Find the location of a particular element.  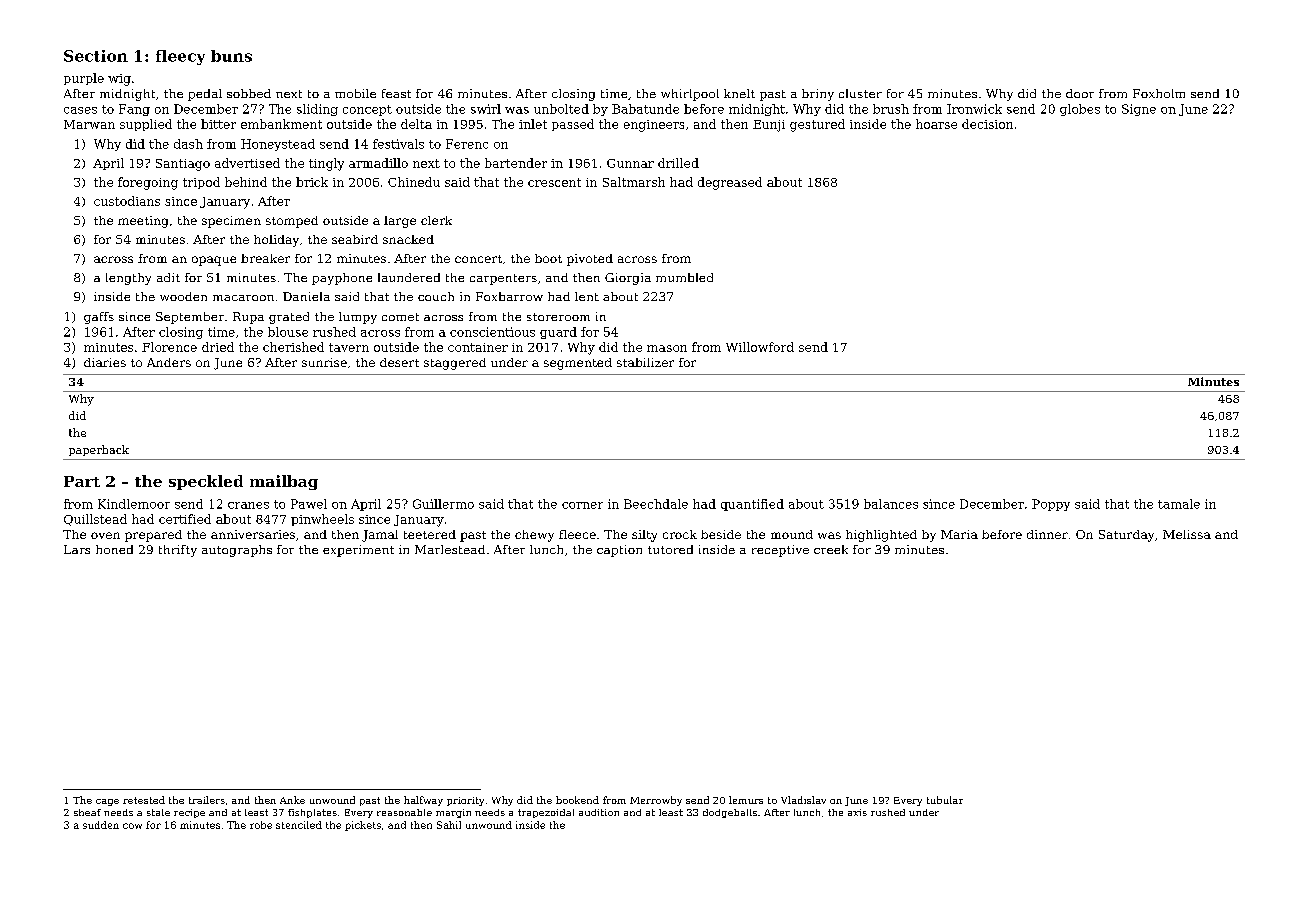

unbolted is located at coordinates (561, 109).
